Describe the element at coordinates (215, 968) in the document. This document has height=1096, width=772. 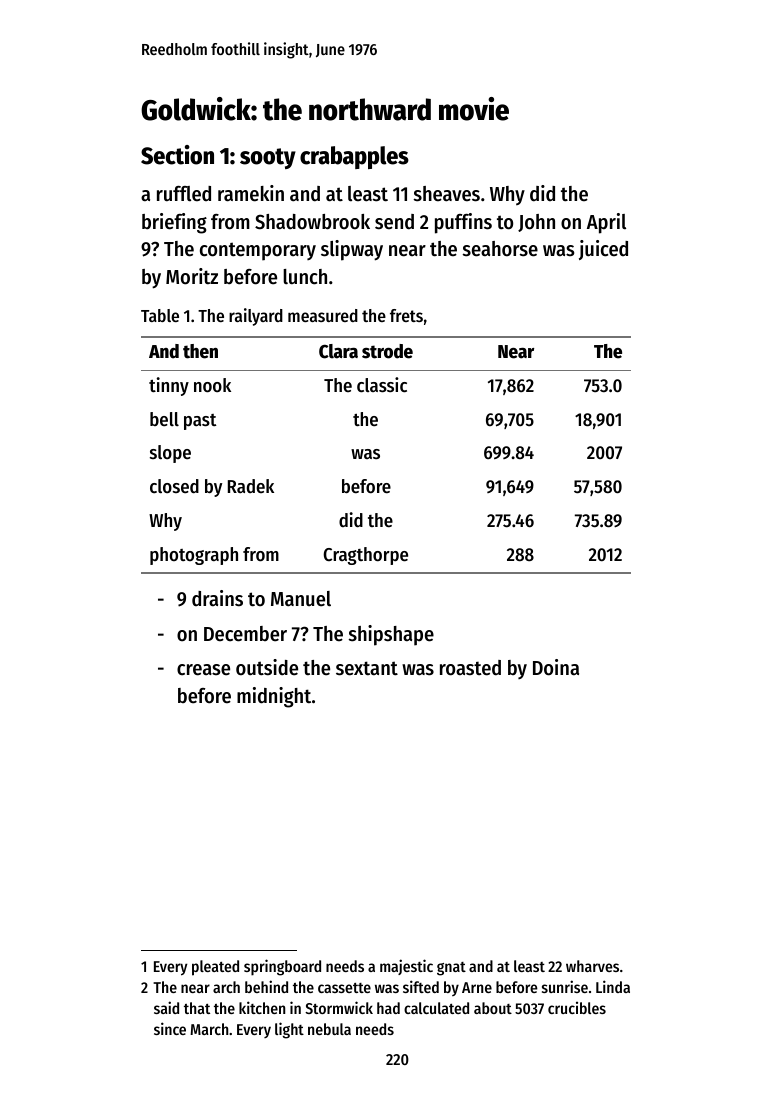
I see `pleated` at that location.
